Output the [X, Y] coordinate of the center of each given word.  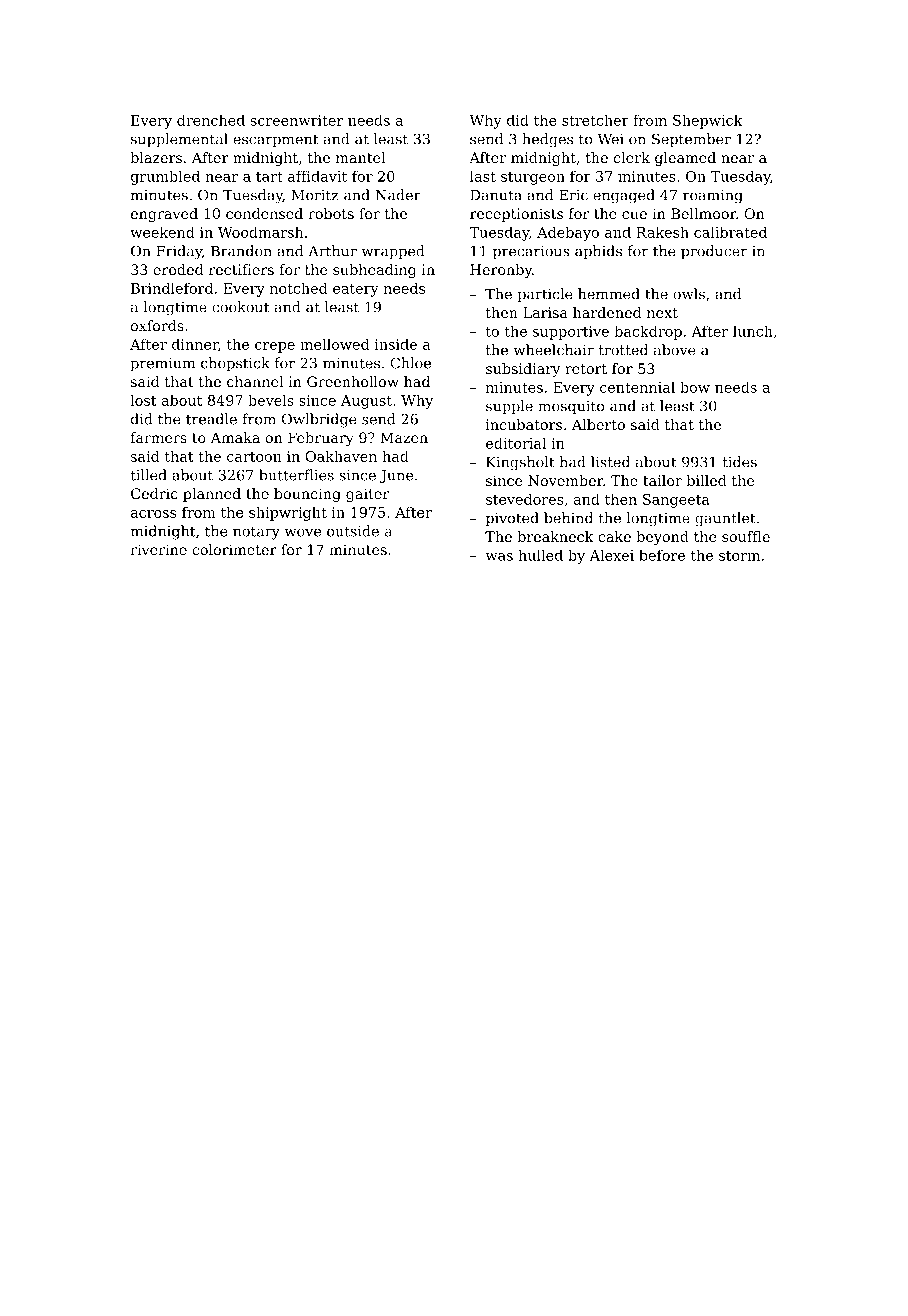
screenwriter [296, 120]
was [499, 557]
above [675, 350]
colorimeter [234, 549]
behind [568, 518]
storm [739, 556]
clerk [632, 157]
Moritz [315, 195]
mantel [360, 157]
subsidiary [523, 370]
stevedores [524, 499]
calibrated [730, 232]
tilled [148, 475]
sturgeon [533, 178]
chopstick [235, 364]
